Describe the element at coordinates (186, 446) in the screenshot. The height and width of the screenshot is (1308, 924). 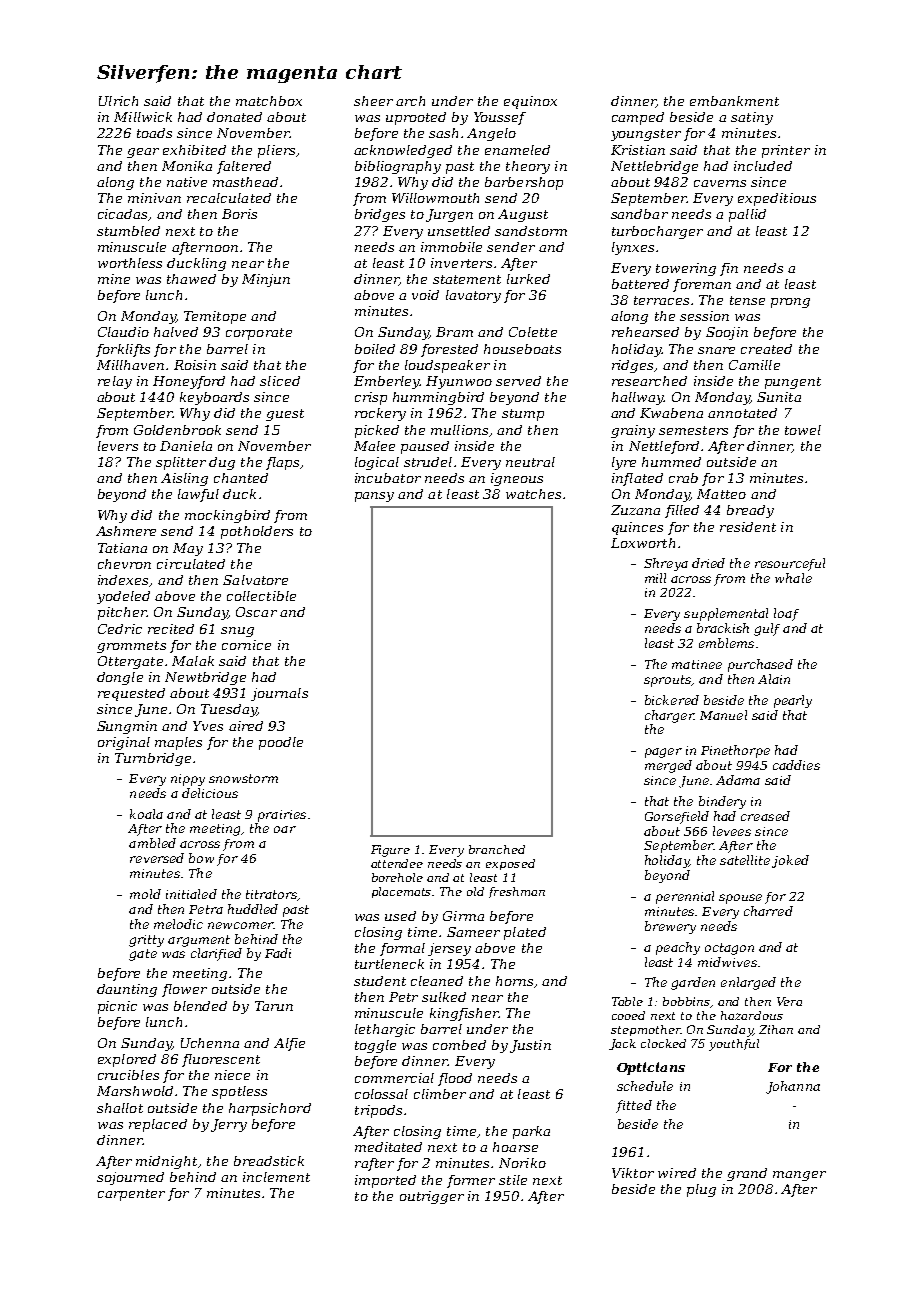
I see `Daniela` at that location.
